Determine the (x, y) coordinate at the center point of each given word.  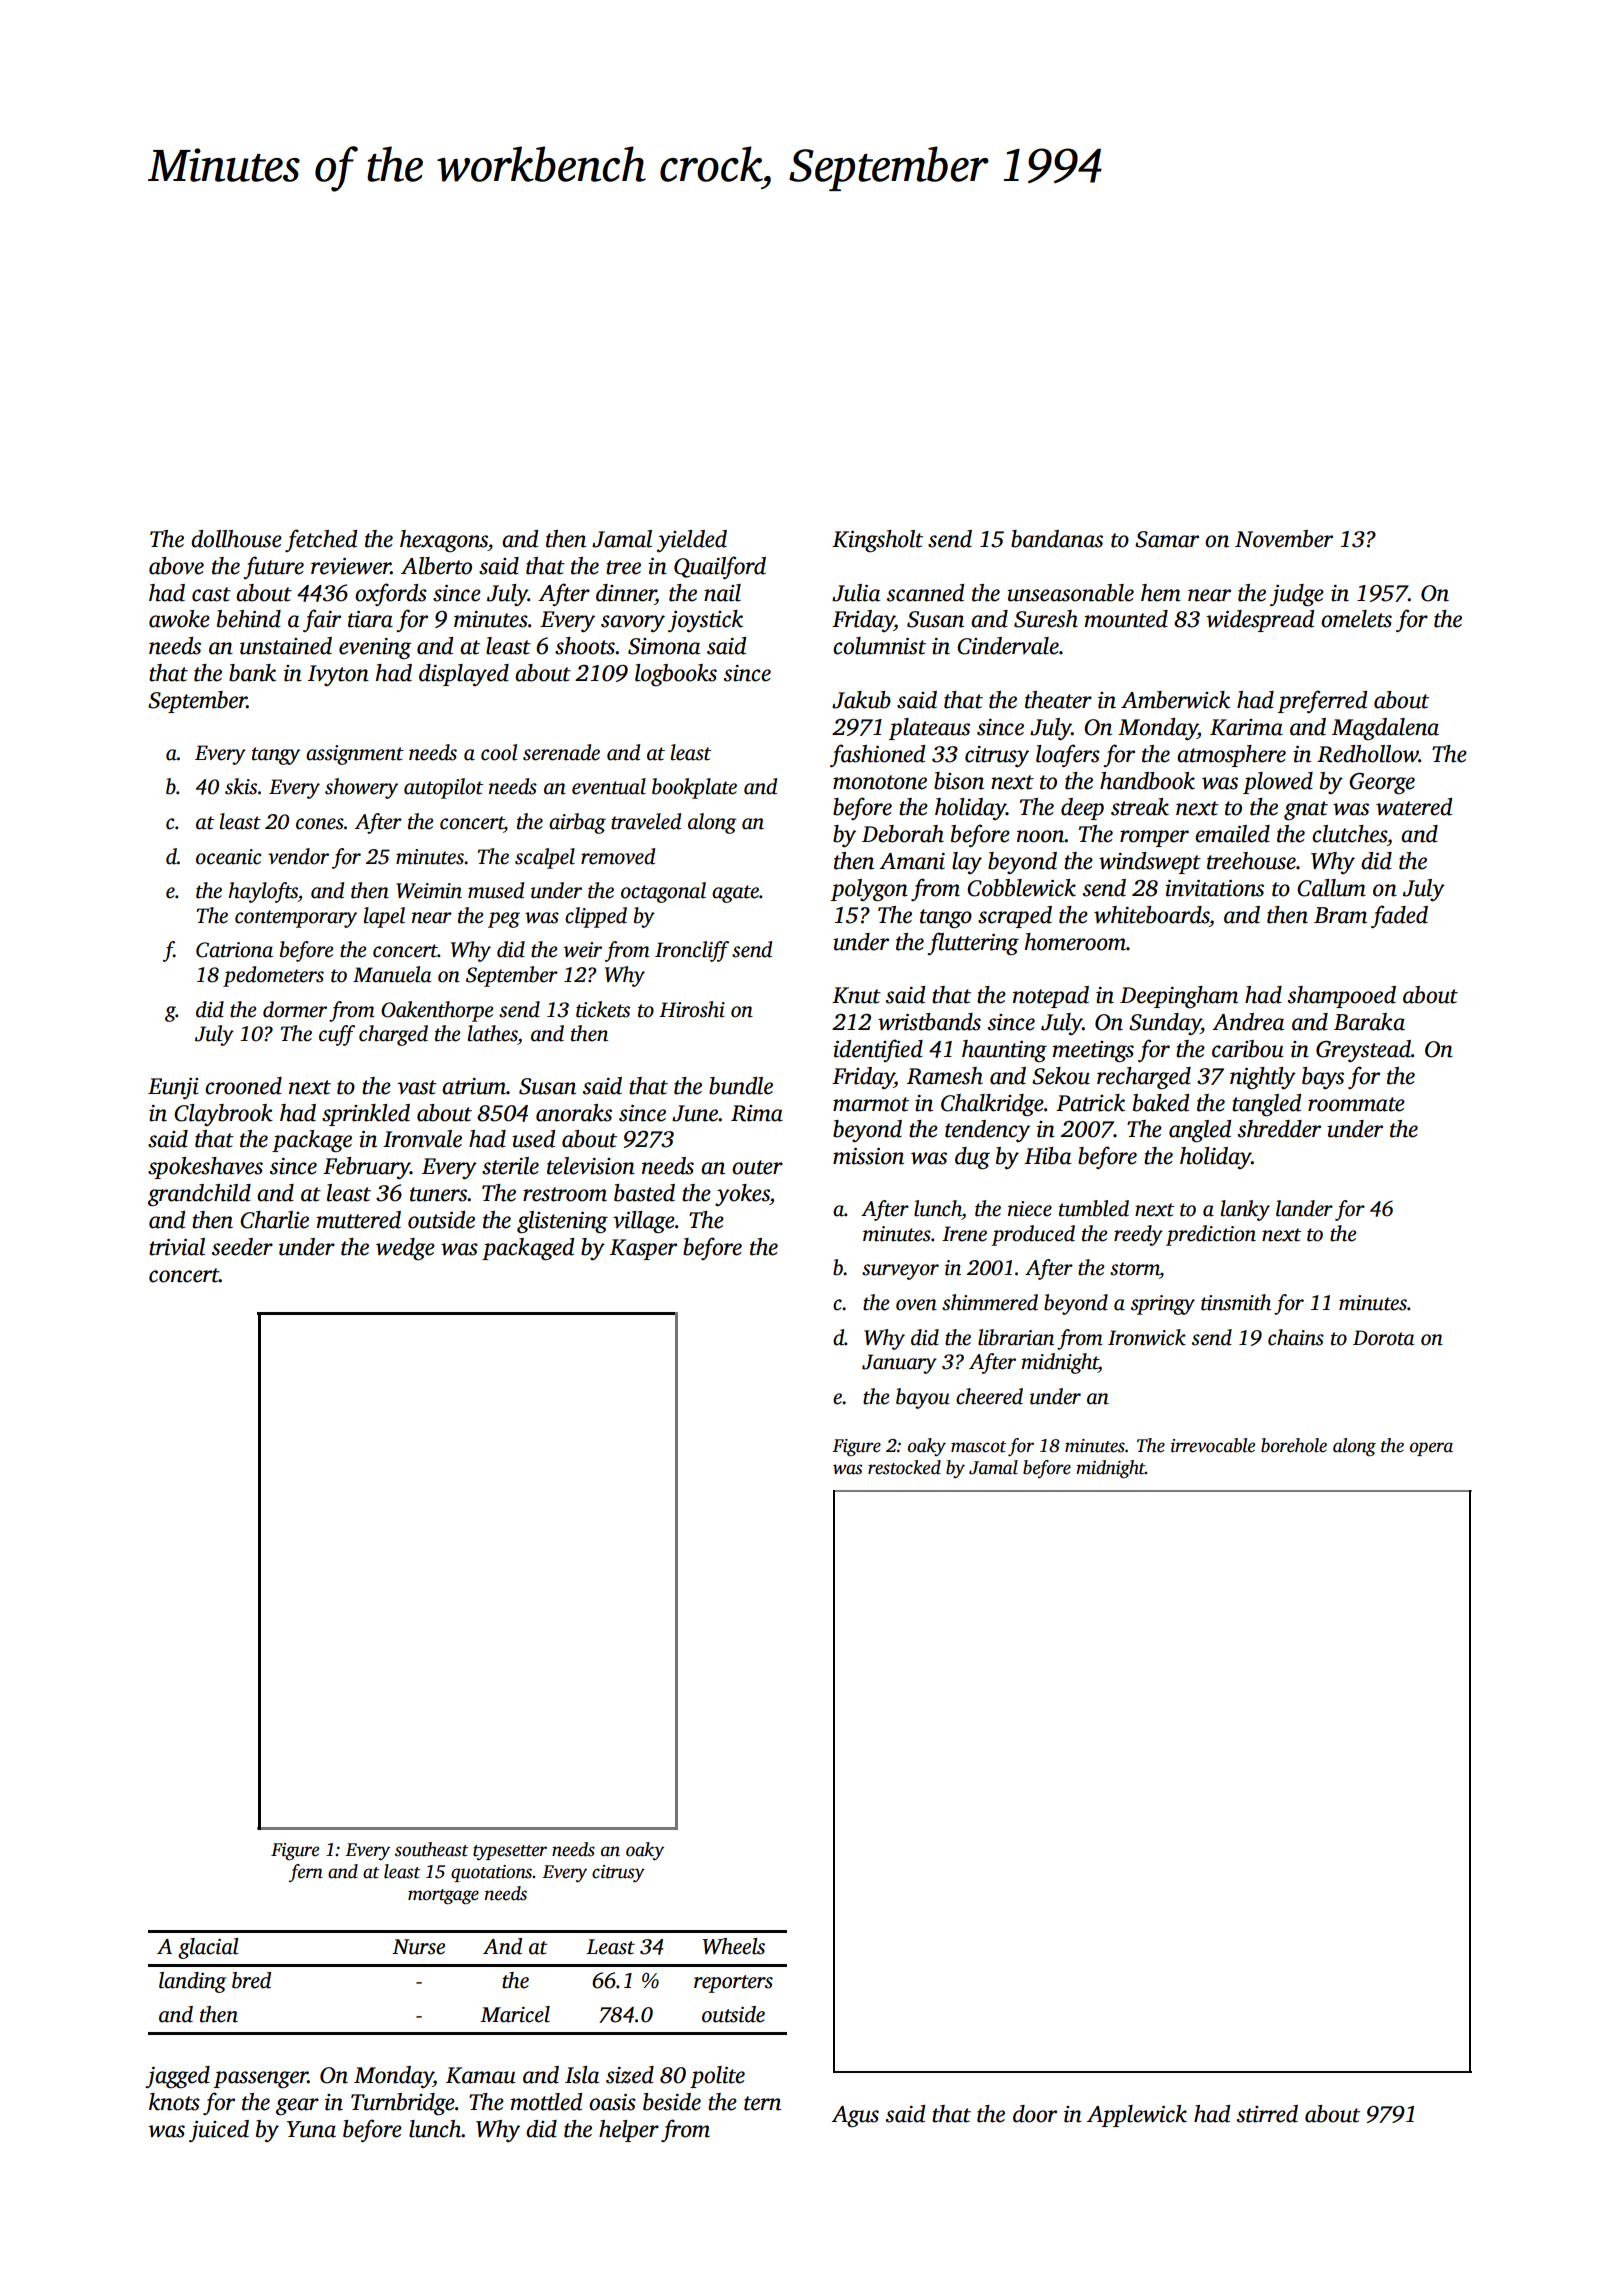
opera (1431, 1449)
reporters (733, 1984)
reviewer (351, 566)
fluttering (973, 943)
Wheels (734, 1946)
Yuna (311, 2129)
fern (306, 1873)
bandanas (1057, 539)
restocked (904, 1467)
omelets (1356, 619)
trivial (177, 1247)
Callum (1331, 888)
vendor (298, 856)
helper (629, 2131)
